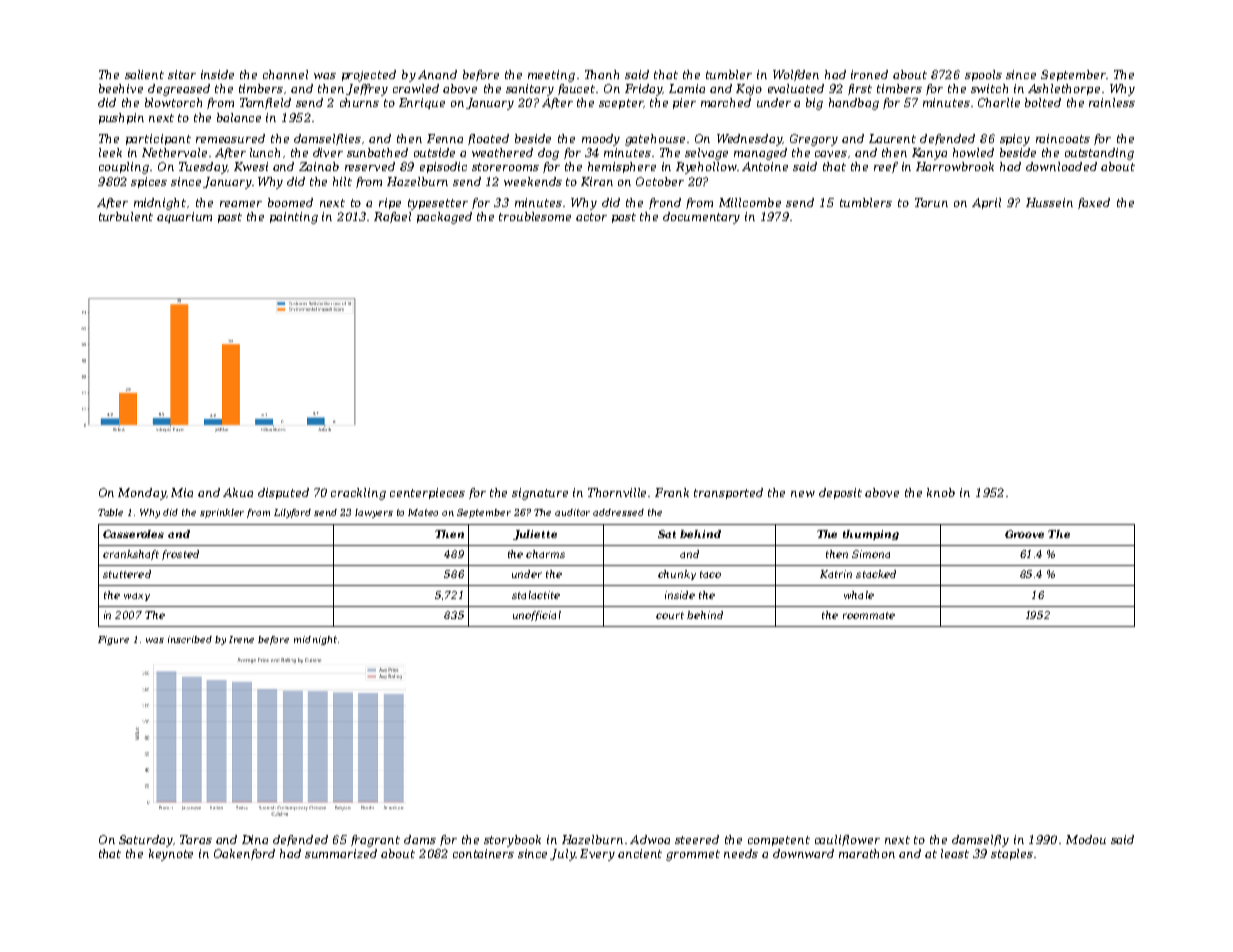 Image resolution: width=1233 pixels, height=952 pixels. I want to click on salient, so click(144, 74).
